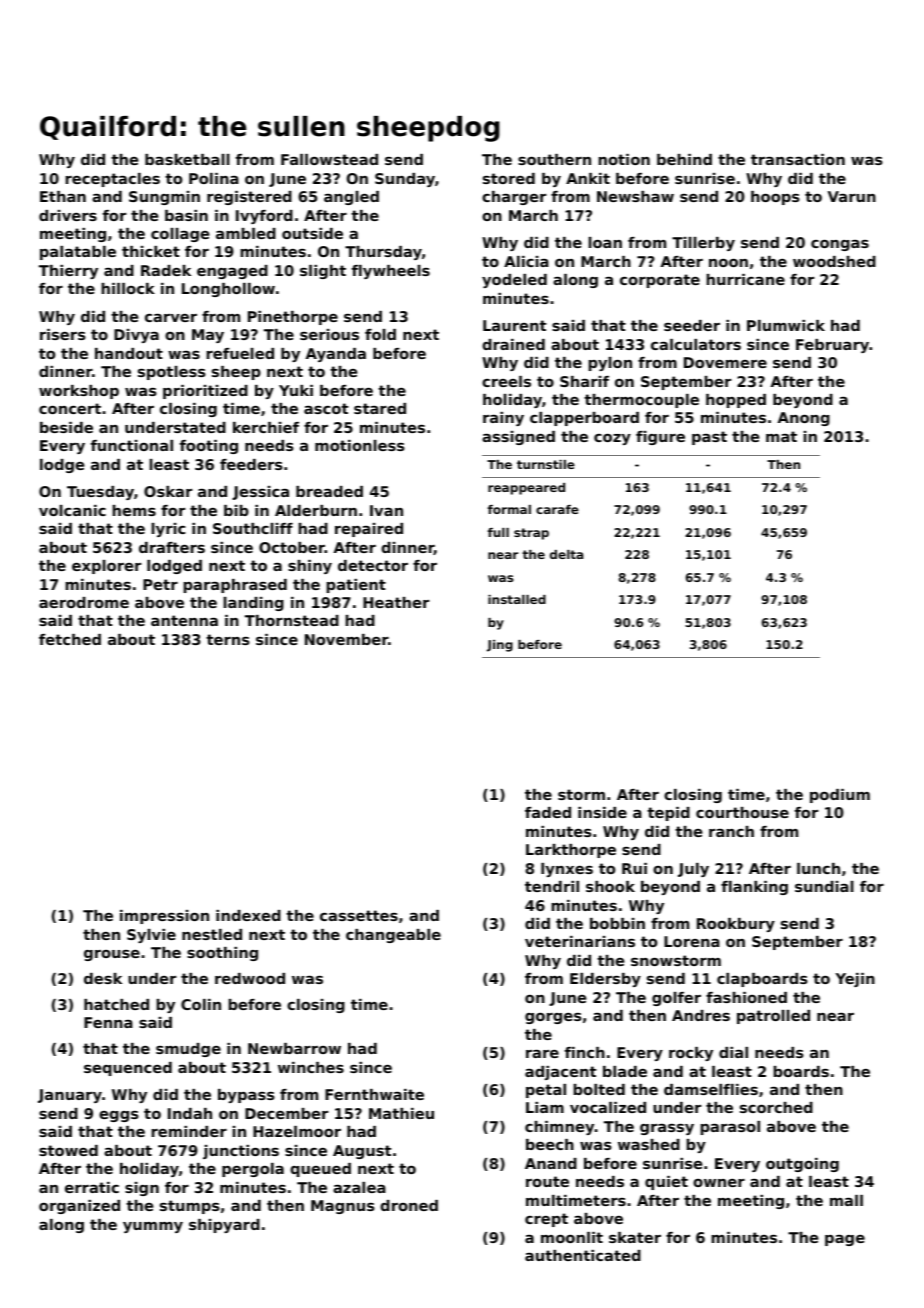 The image size is (924, 1308). I want to click on Mathieu, so click(401, 1113).
